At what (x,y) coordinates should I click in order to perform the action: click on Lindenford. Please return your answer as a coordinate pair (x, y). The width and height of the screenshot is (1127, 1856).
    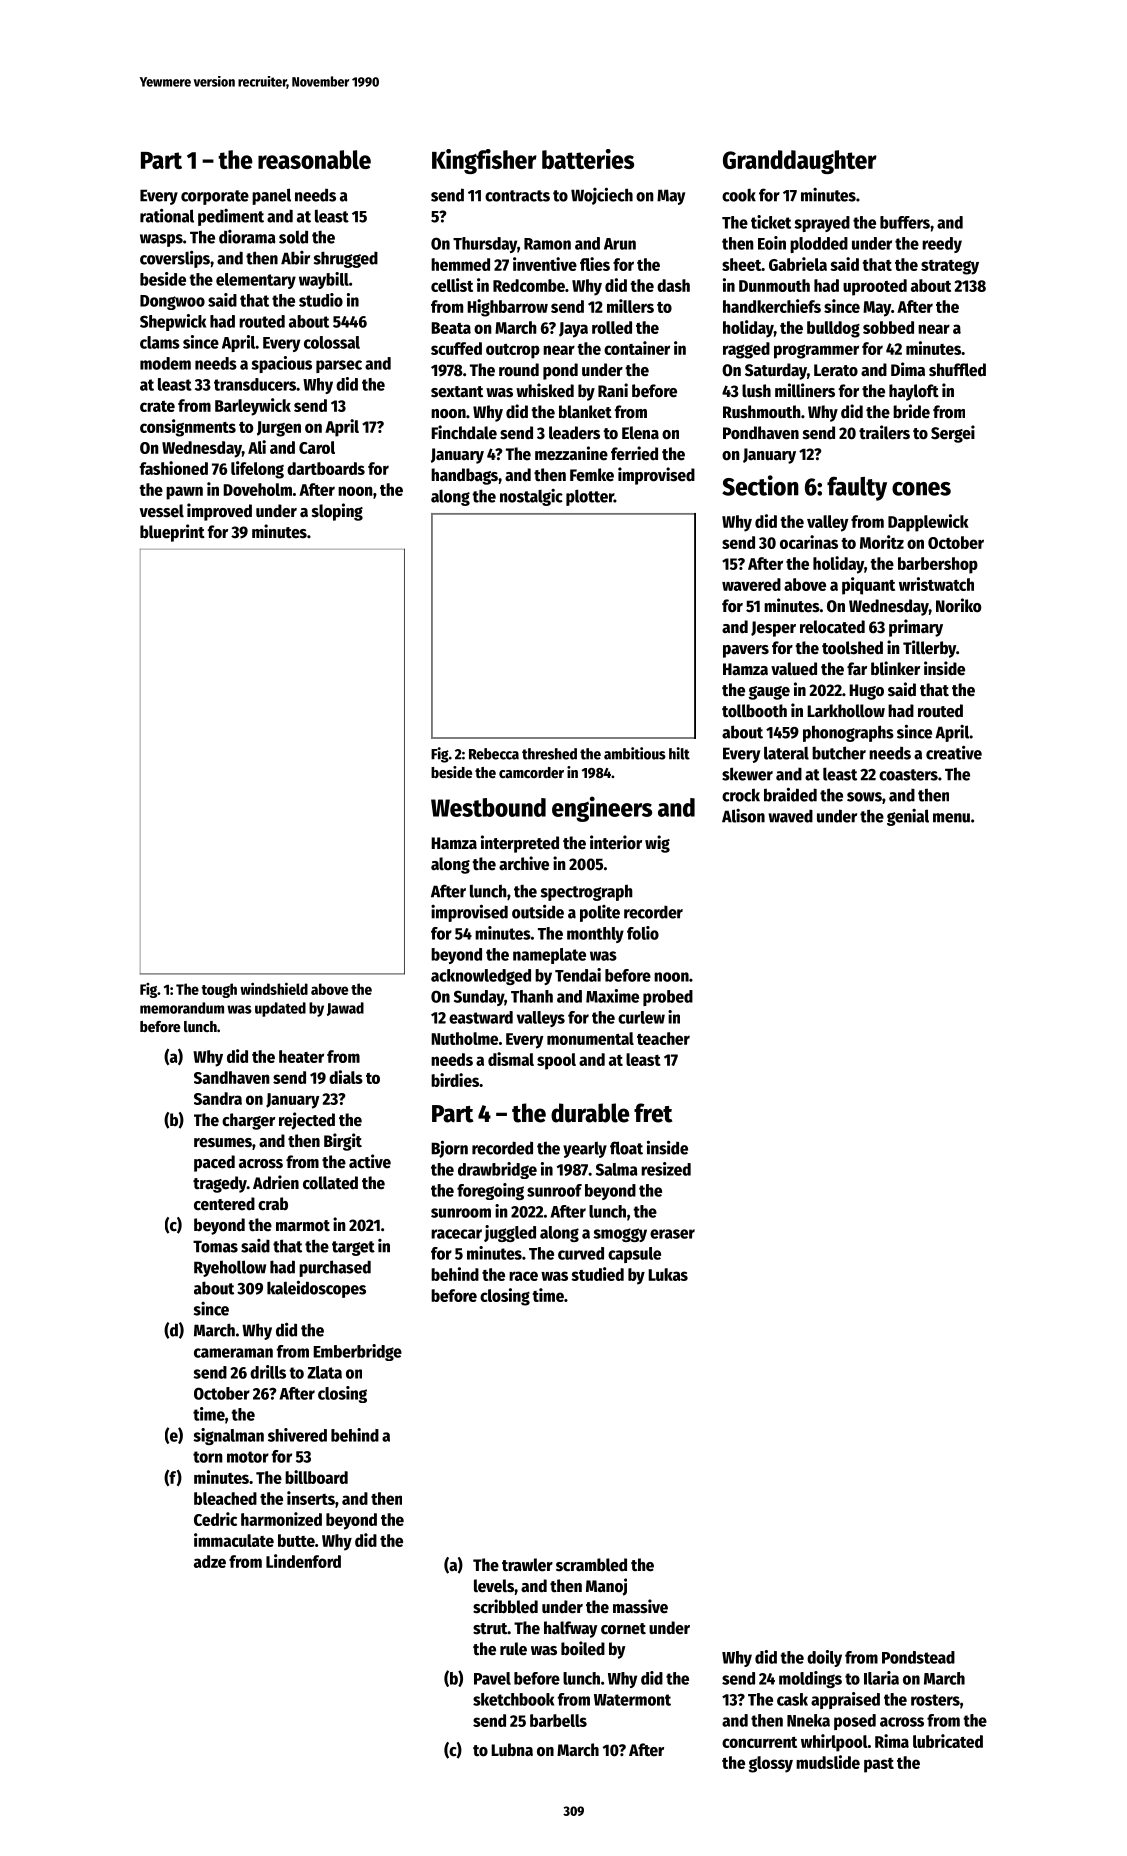
    Looking at the image, I should click on (303, 1561).
